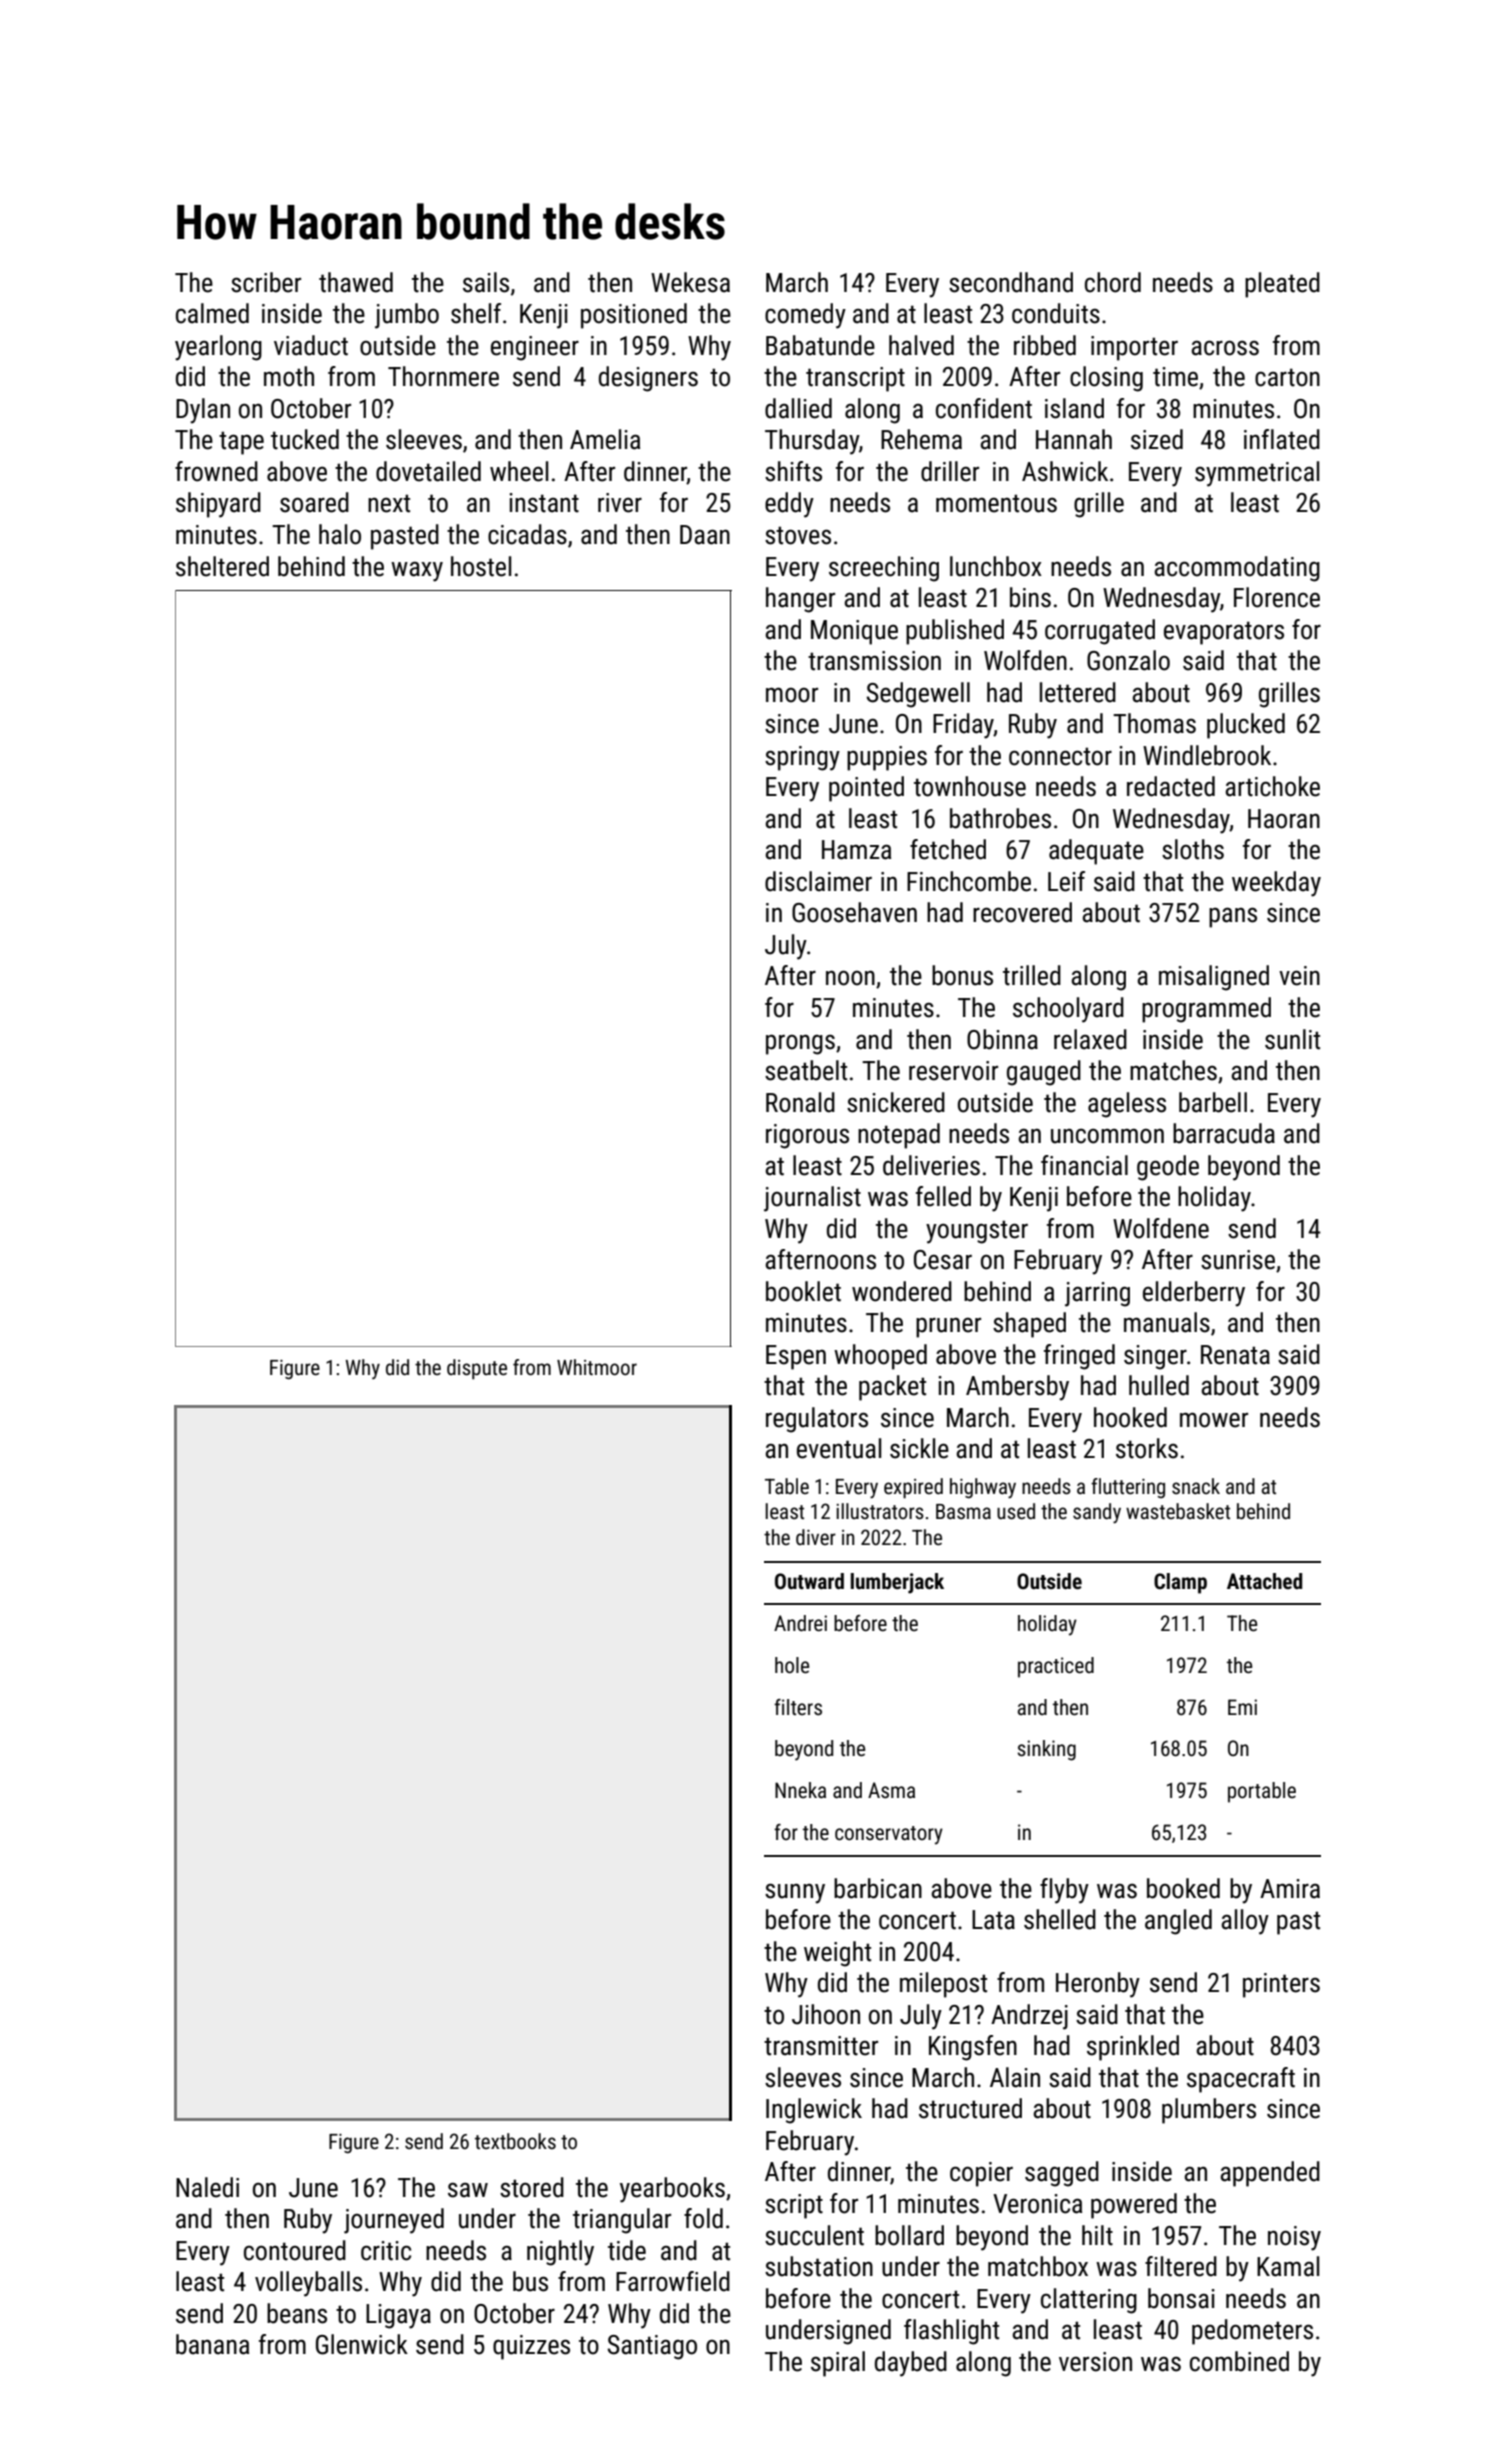  I want to click on Monique, so click(854, 632).
